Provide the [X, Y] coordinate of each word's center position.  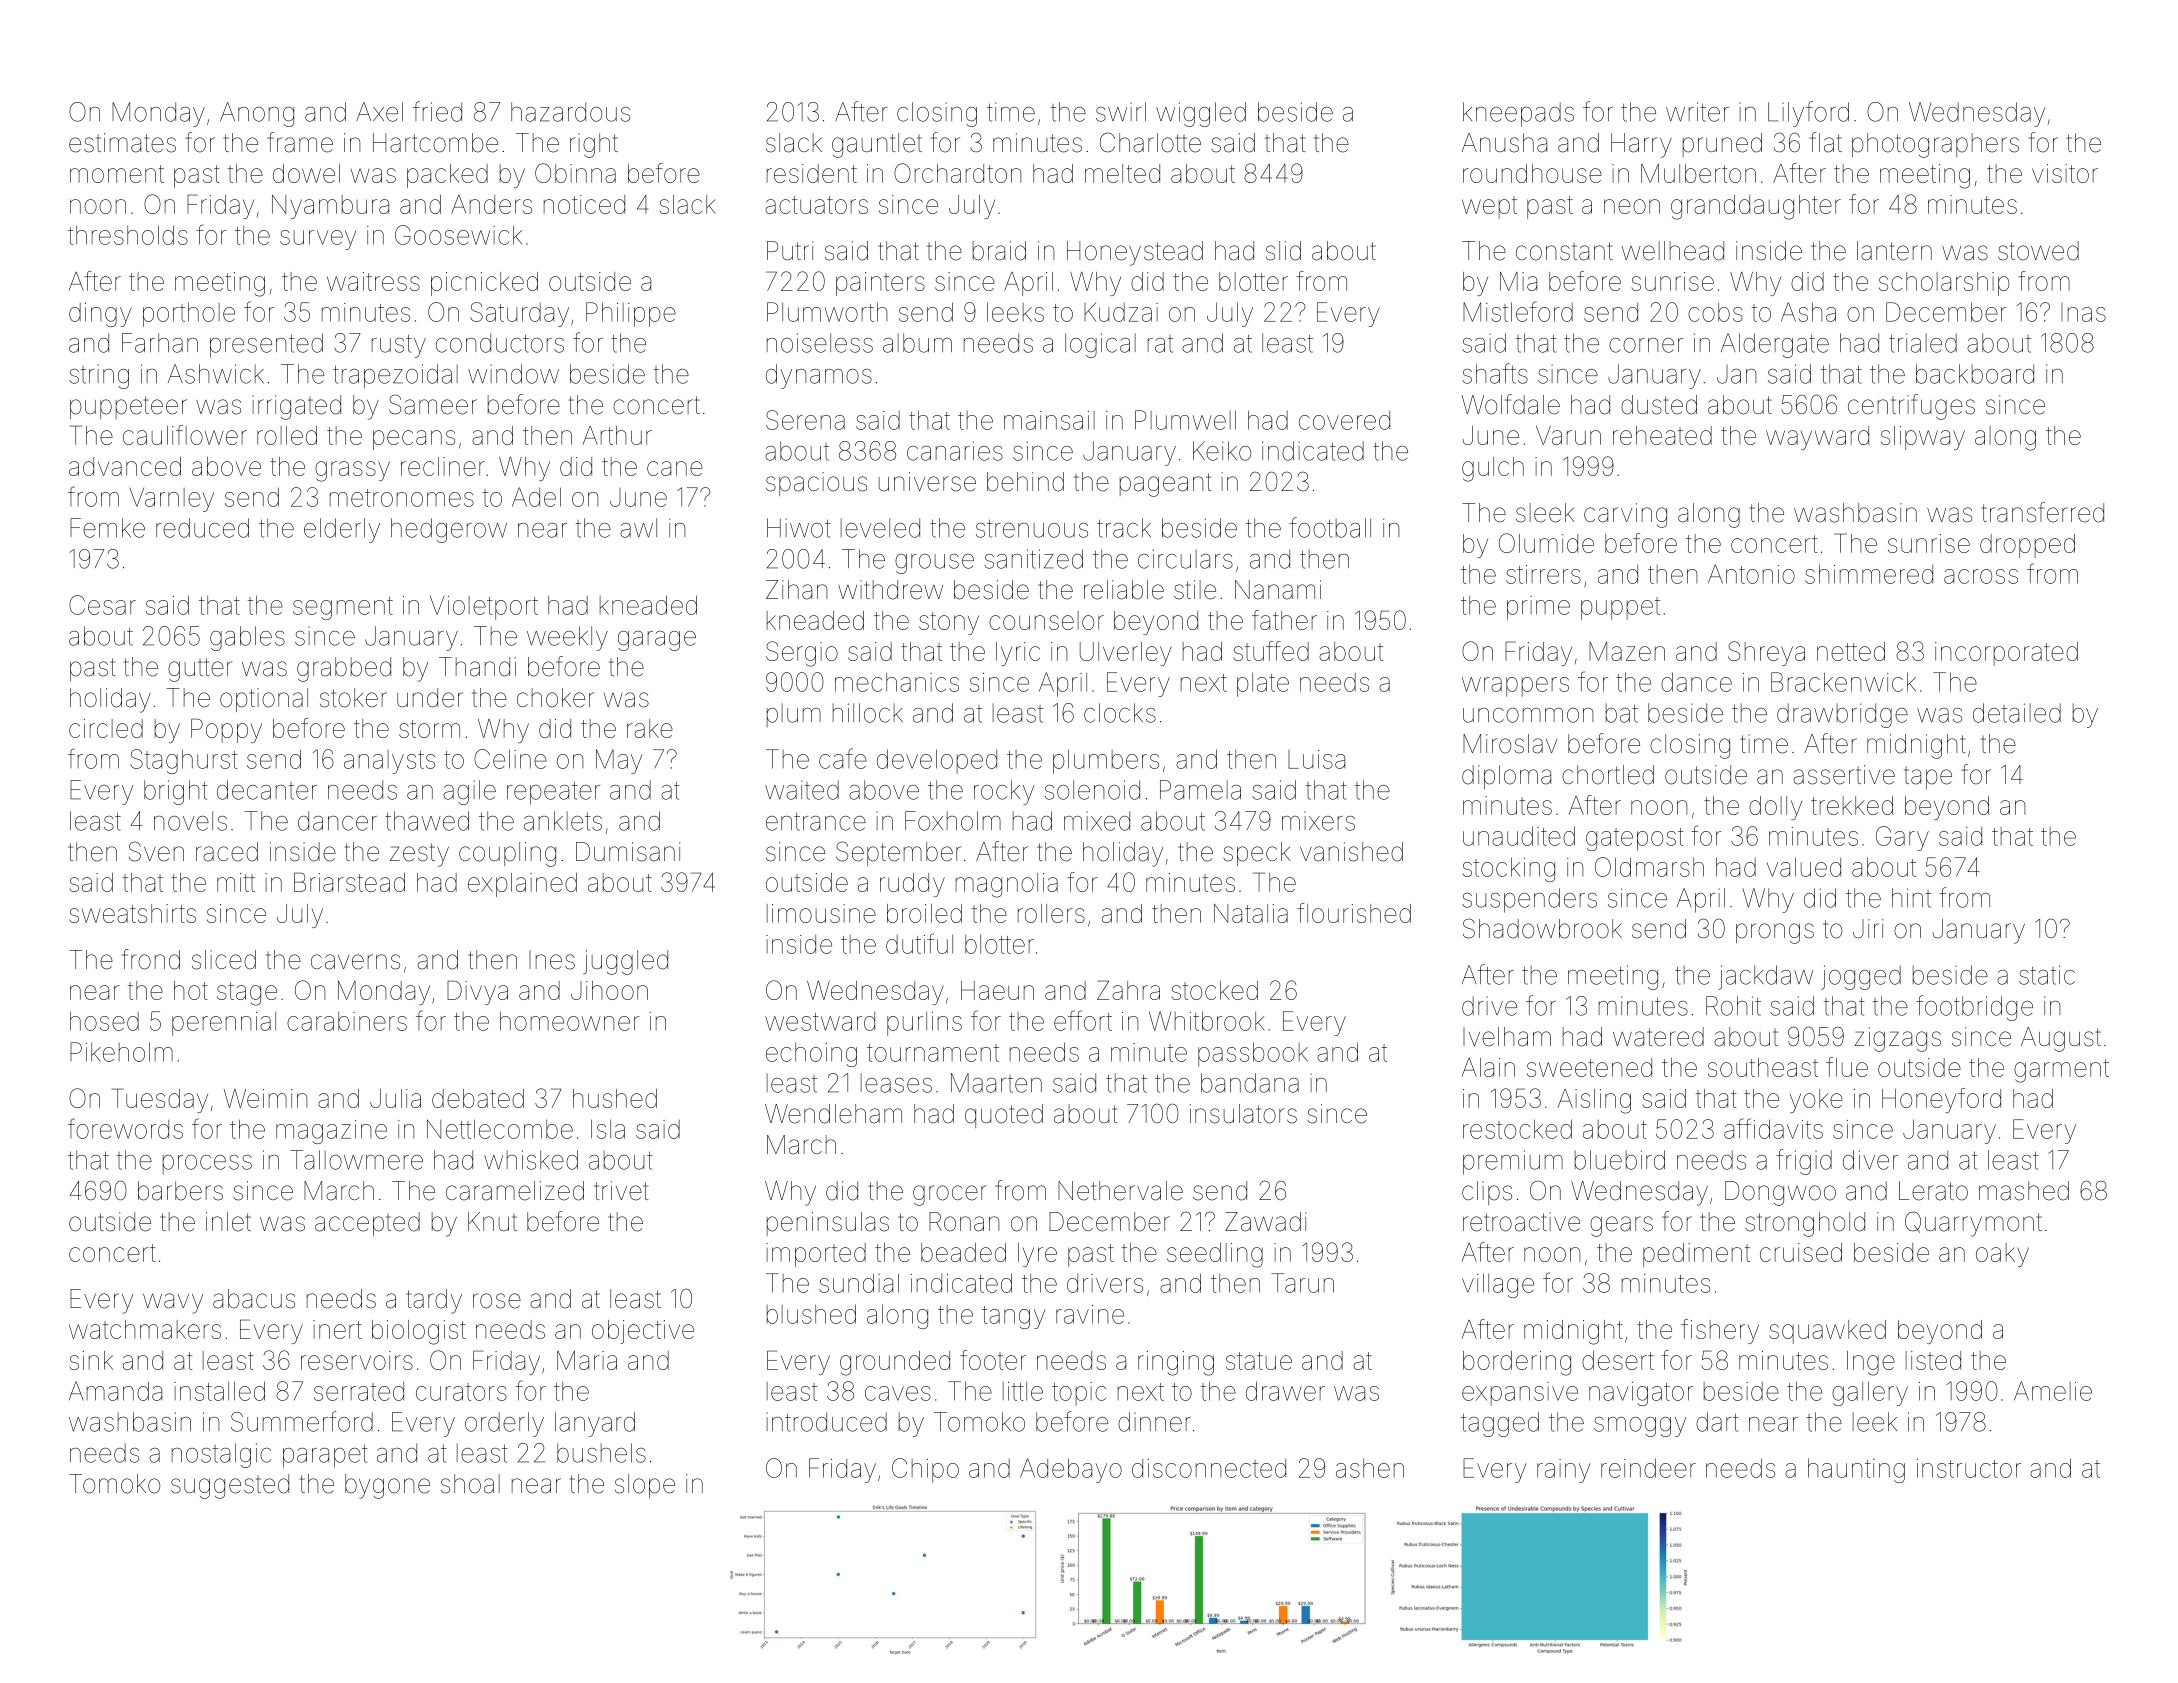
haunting [1856, 1470]
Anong [257, 114]
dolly [1775, 808]
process [207, 1164]
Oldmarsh [1649, 867]
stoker [353, 698]
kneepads [1518, 114]
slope [645, 1486]
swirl [1121, 112]
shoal [470, 1484]
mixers [1318, 821]
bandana [1250, 1083]
